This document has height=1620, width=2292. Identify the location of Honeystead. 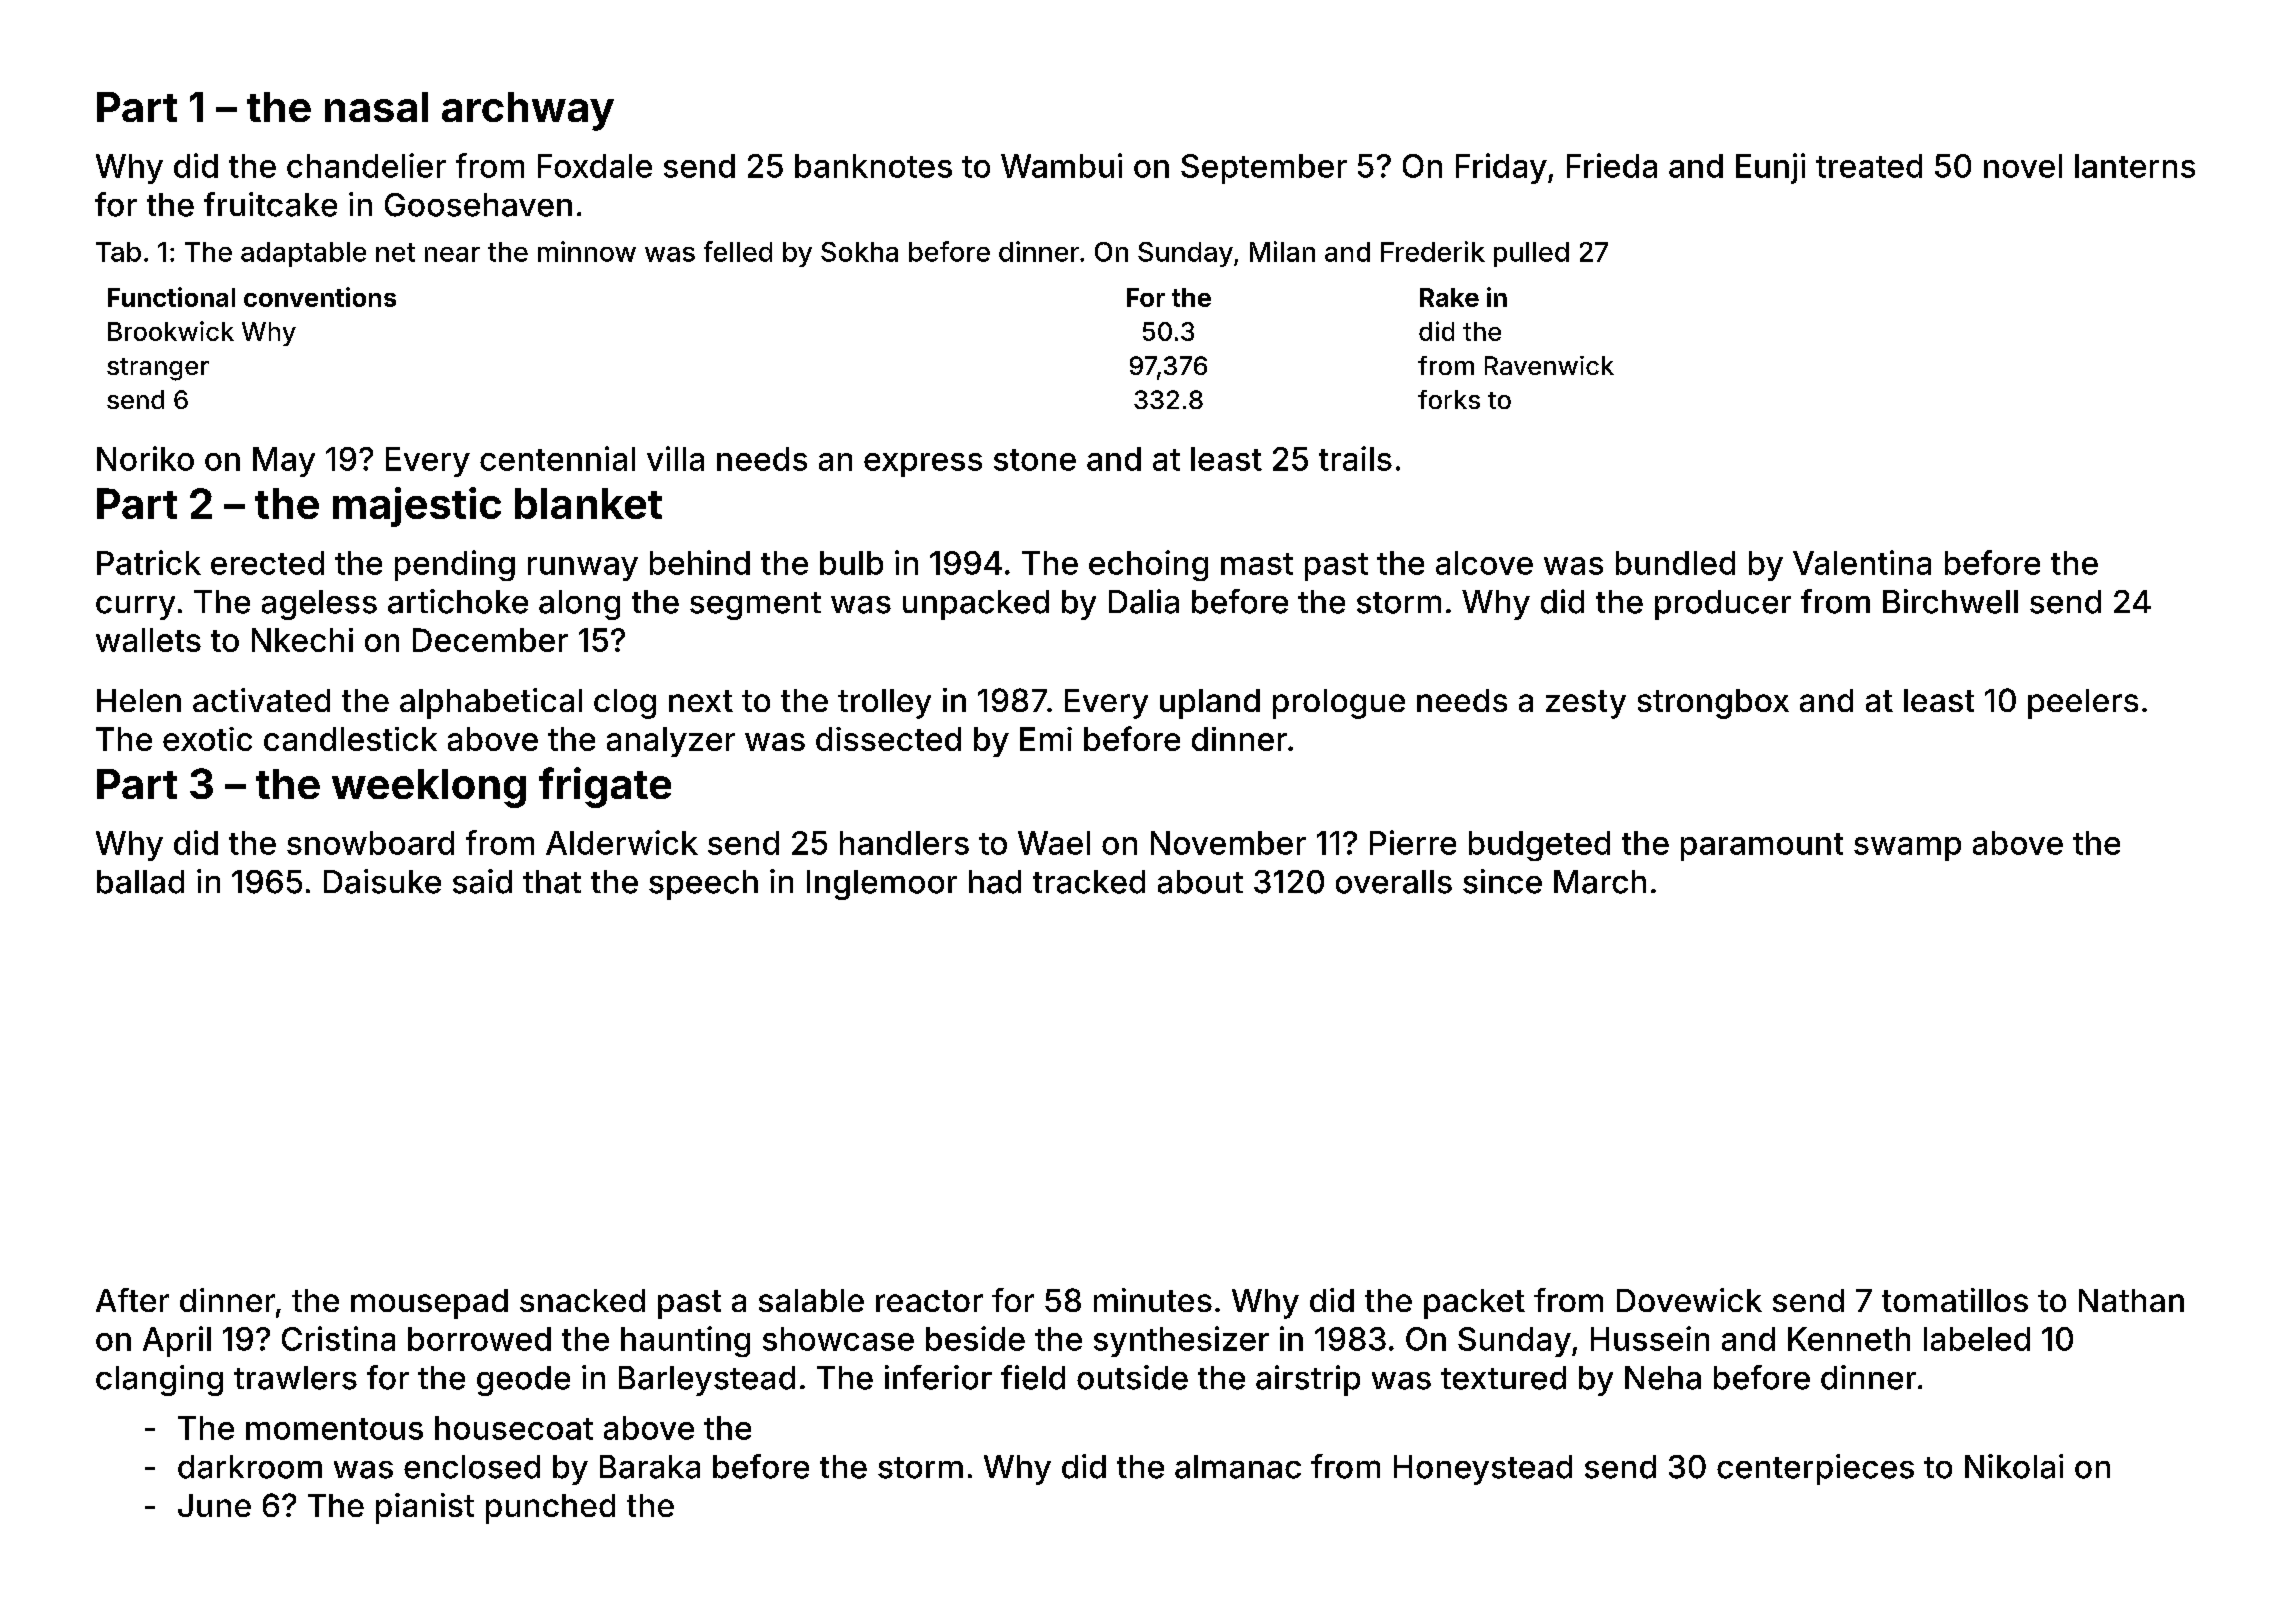
(1483, 1470).
